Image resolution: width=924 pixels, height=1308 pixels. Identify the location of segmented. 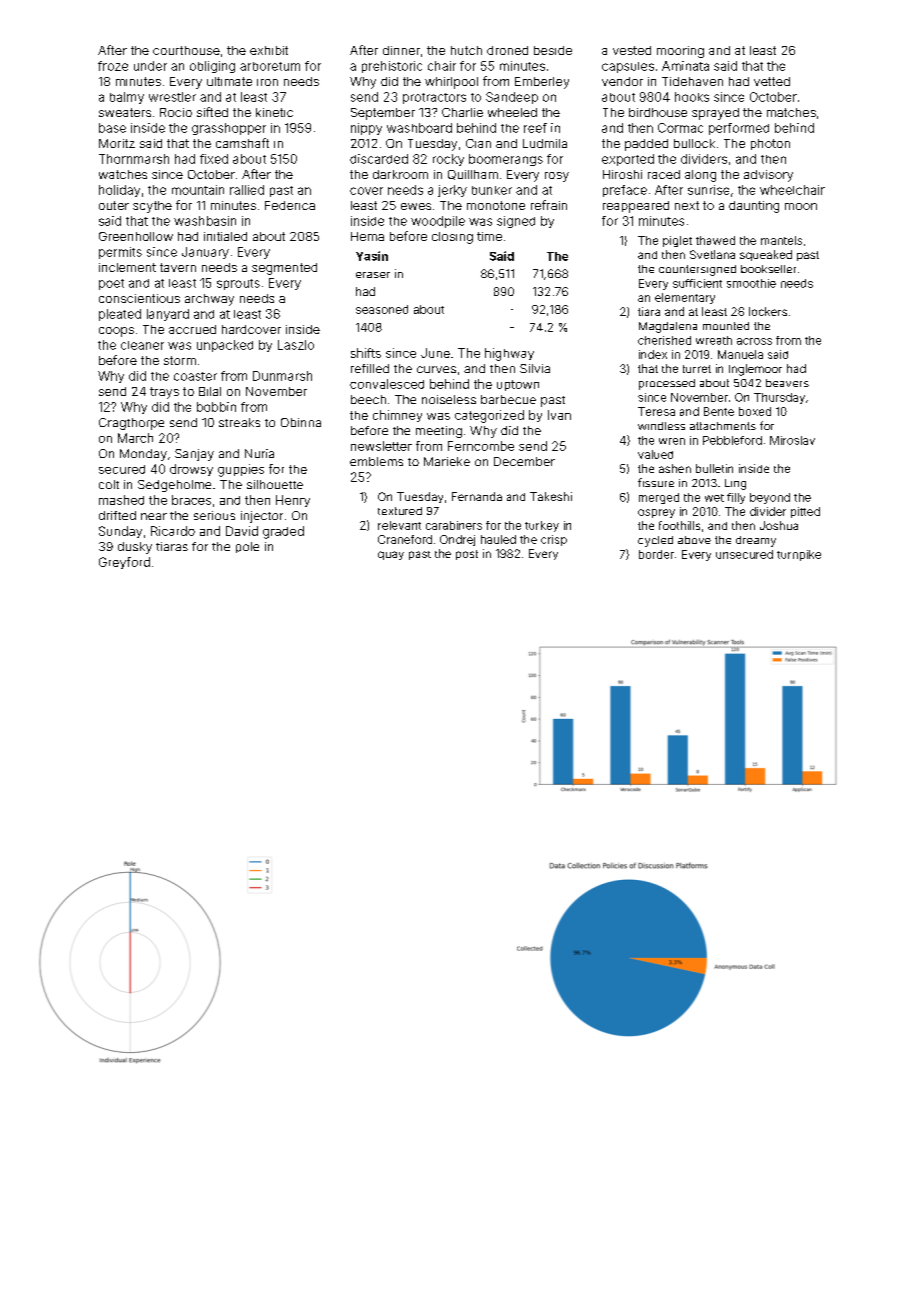
(284, 269).
